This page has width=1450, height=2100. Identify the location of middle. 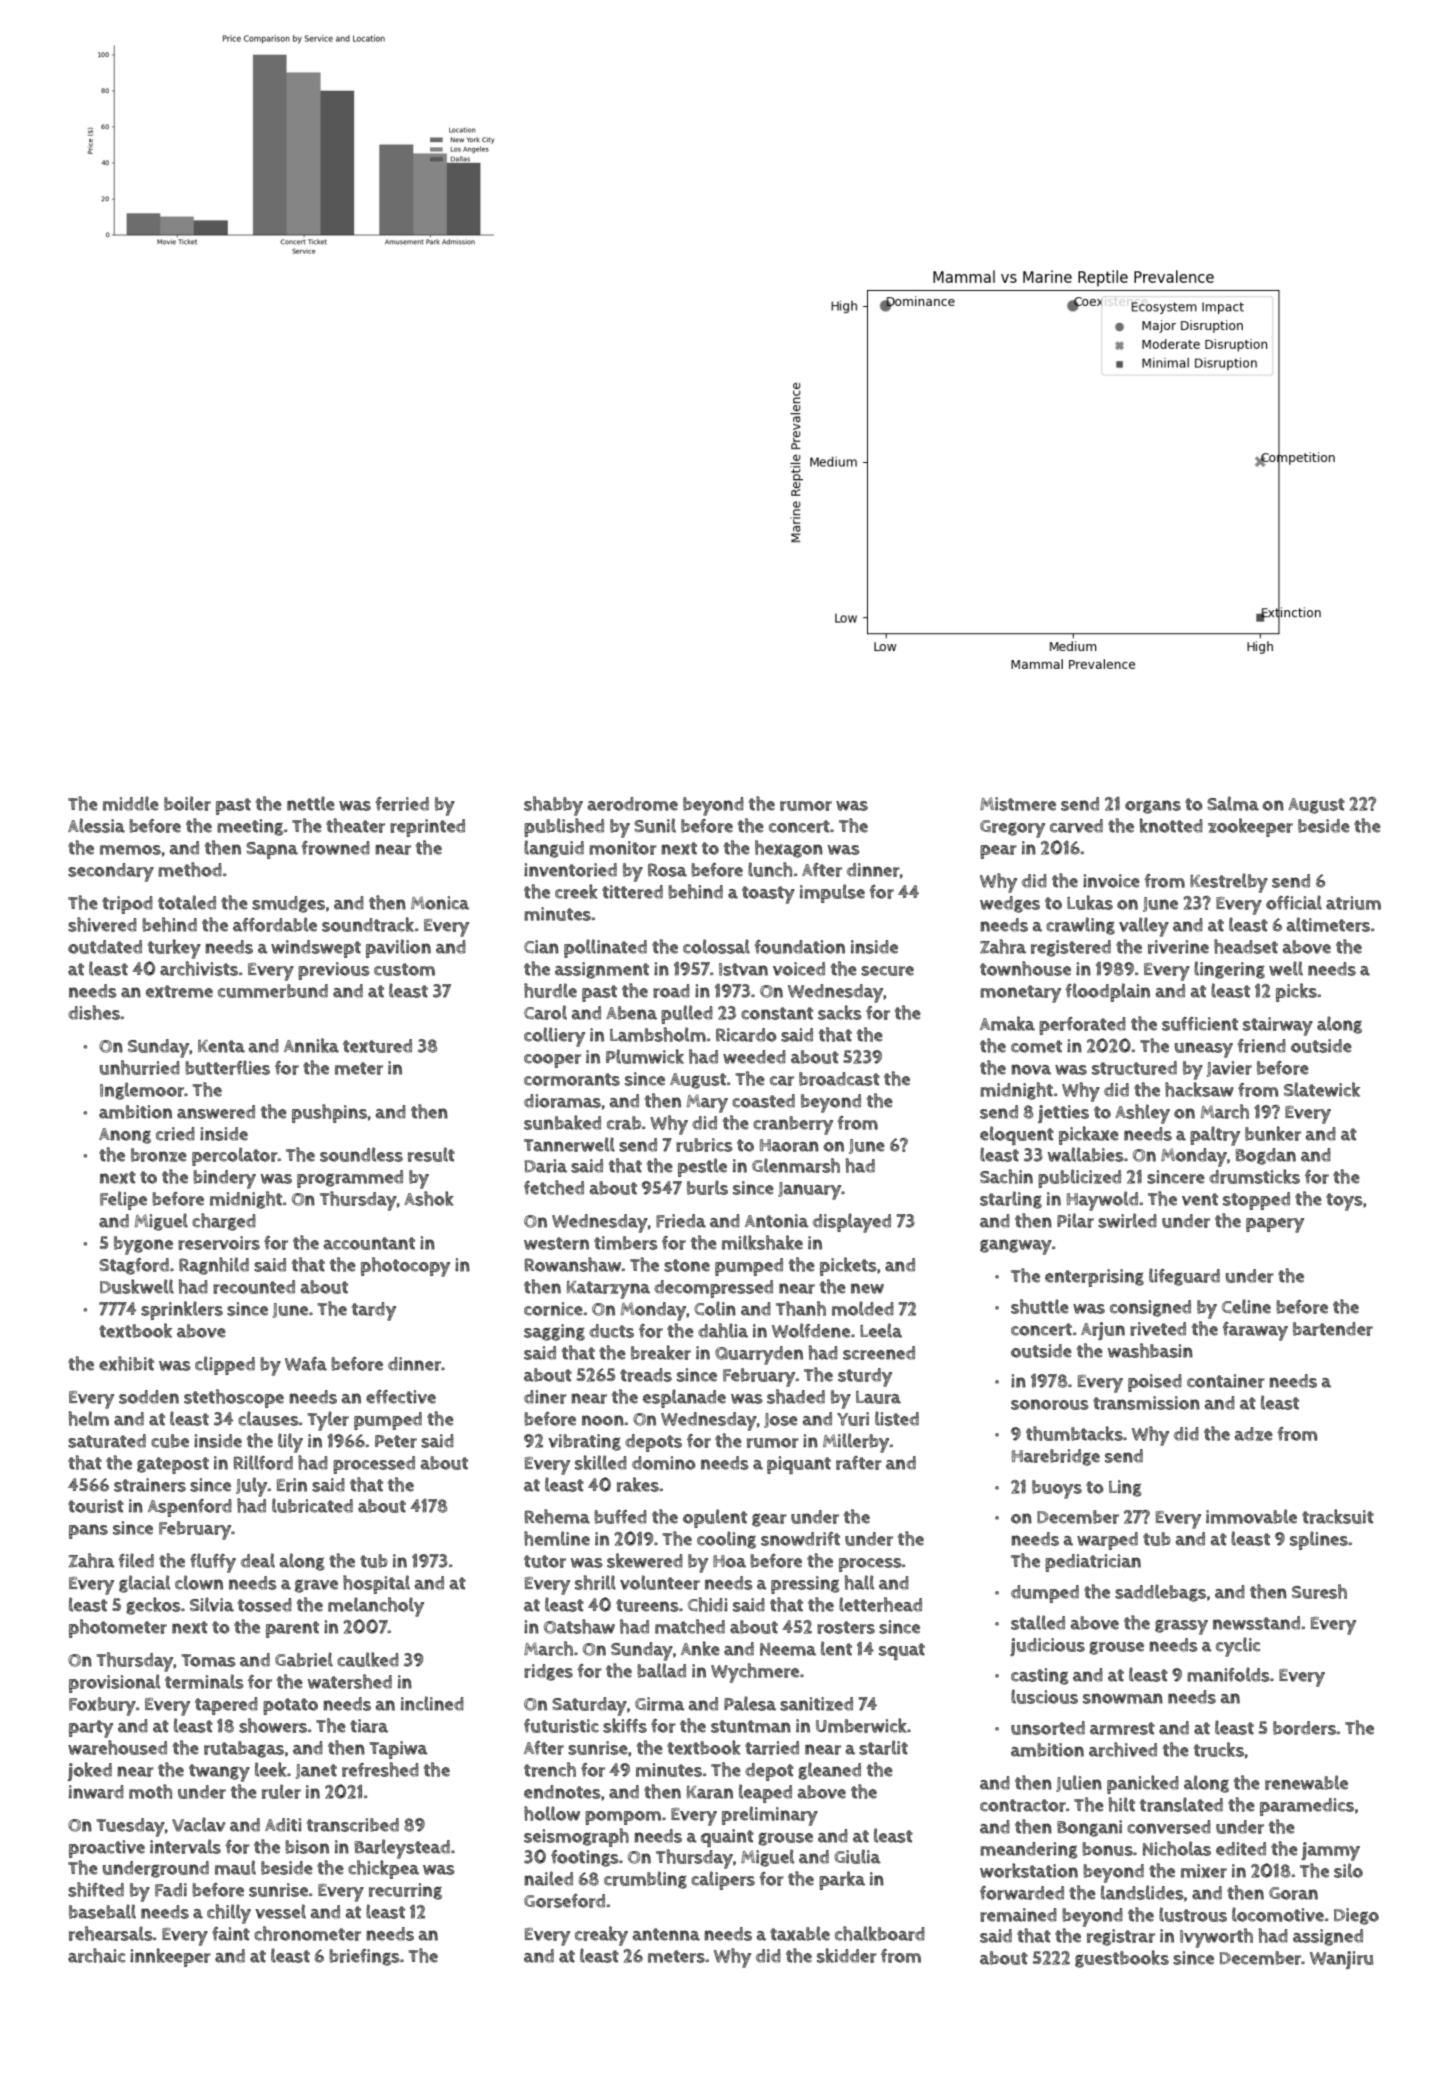
(131, 803).
